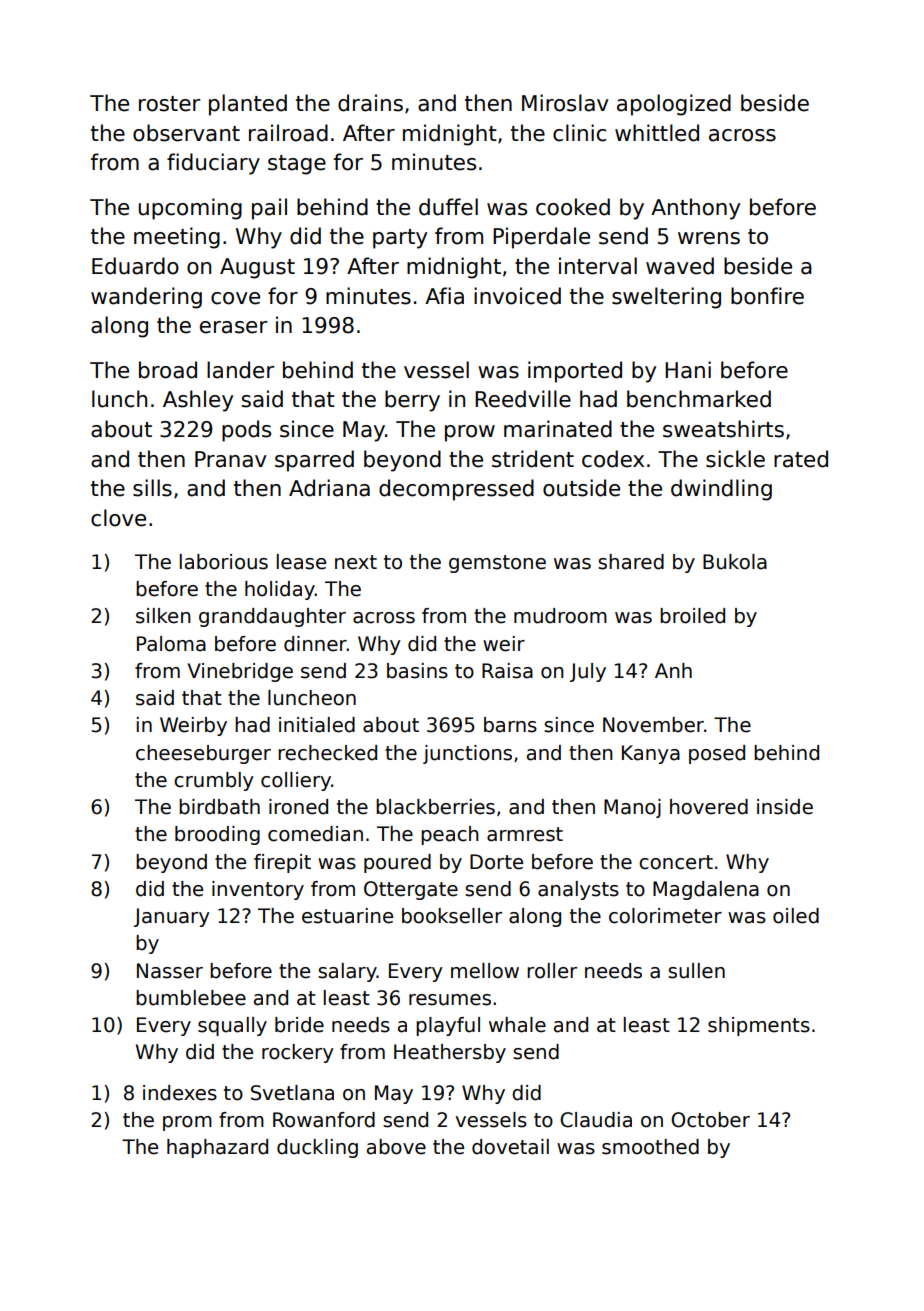 Image resolution: width=924 pixels, height=1311 pixels. I want to click on berry, so click(412, 401).
